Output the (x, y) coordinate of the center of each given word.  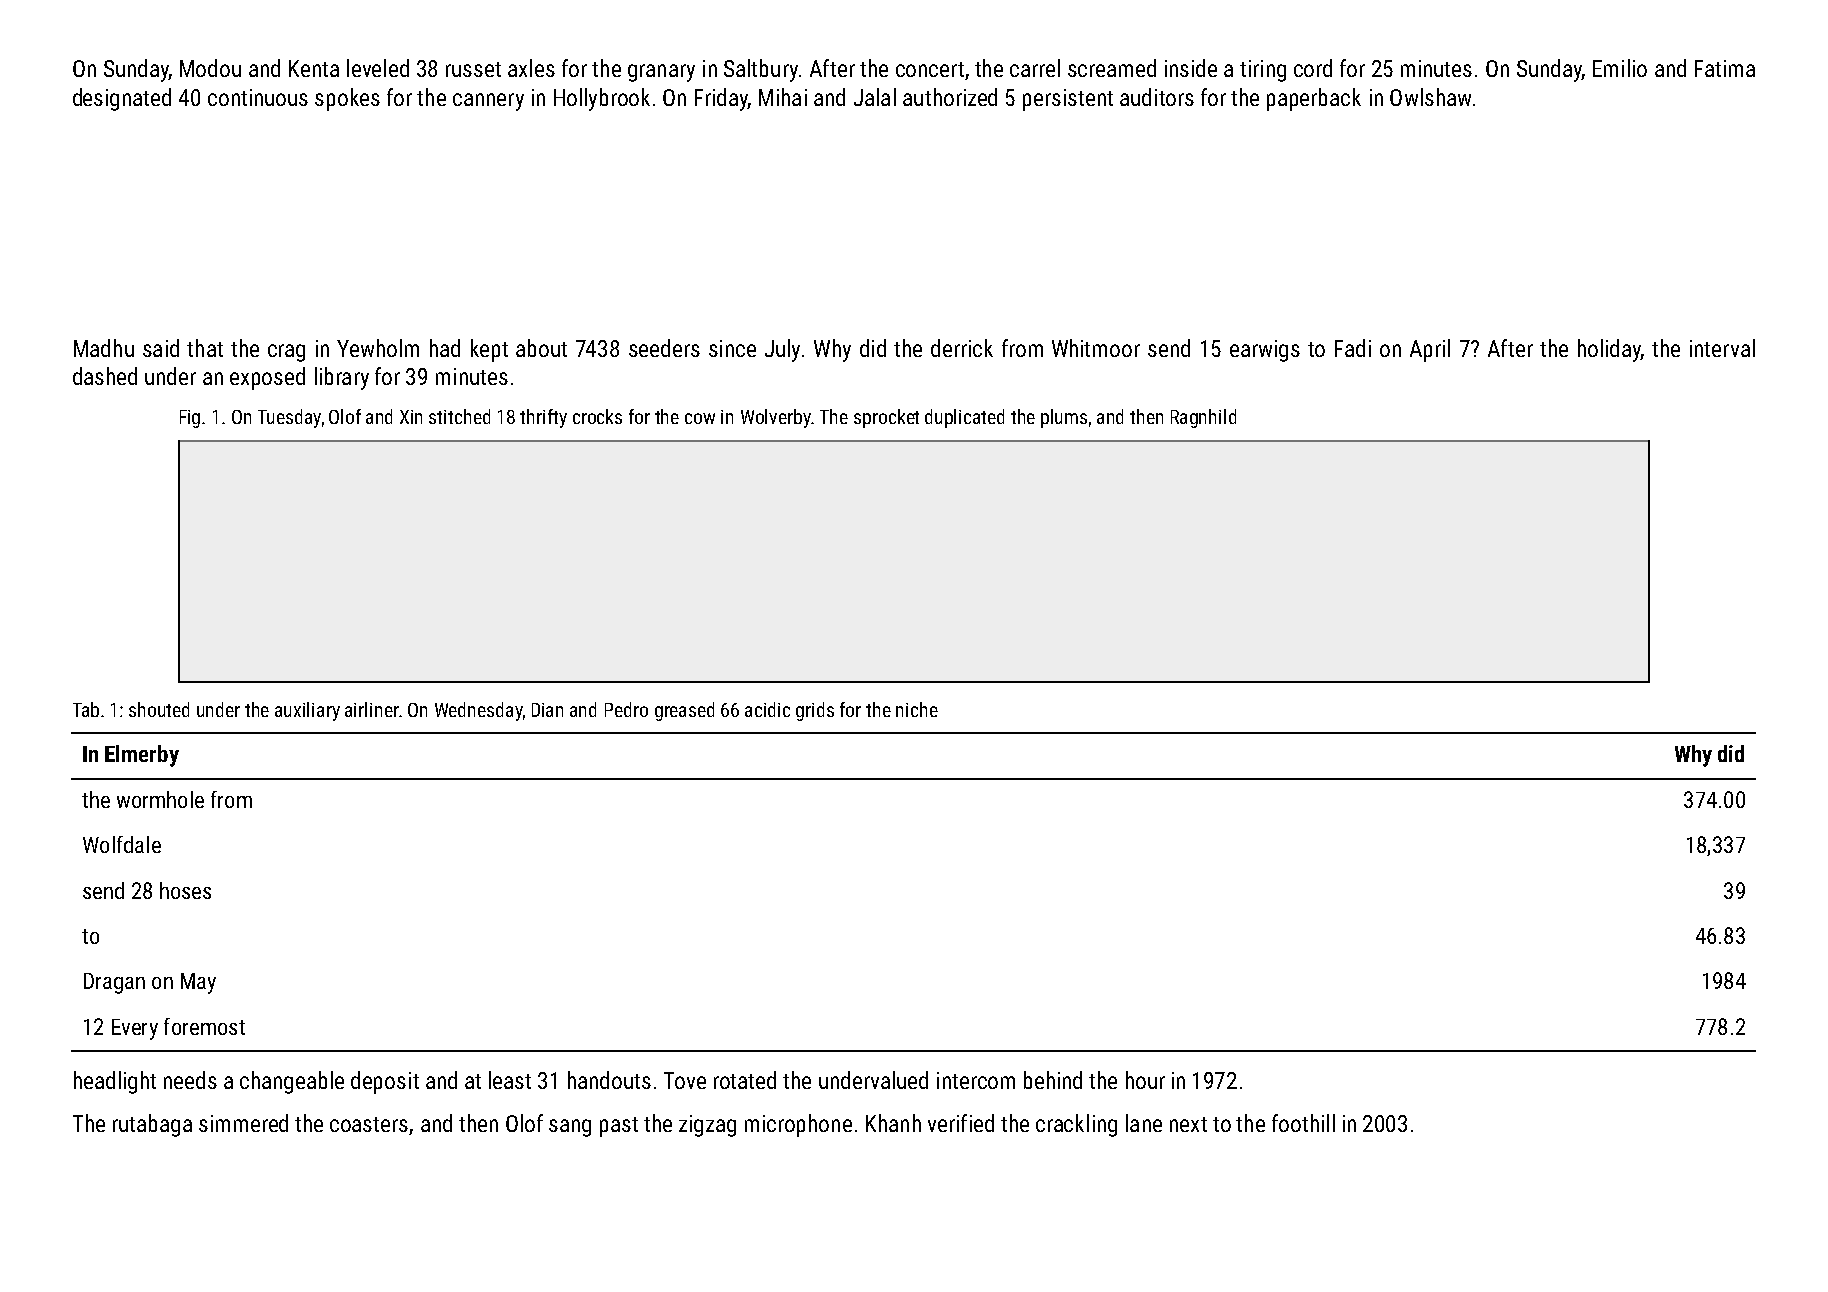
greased (684, 711)
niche (917, 709)
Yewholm (378, 348)
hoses (185, 890)
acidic (767, 709)
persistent (1068, 100)
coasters (369, 1124)
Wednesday (478, 711)
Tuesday (289, 418)
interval (1722, 348)
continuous (258, 97)
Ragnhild (1203, 418)
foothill (1303, 1123)
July (782, 350)
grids (815, 711)
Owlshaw (1430, 97)
